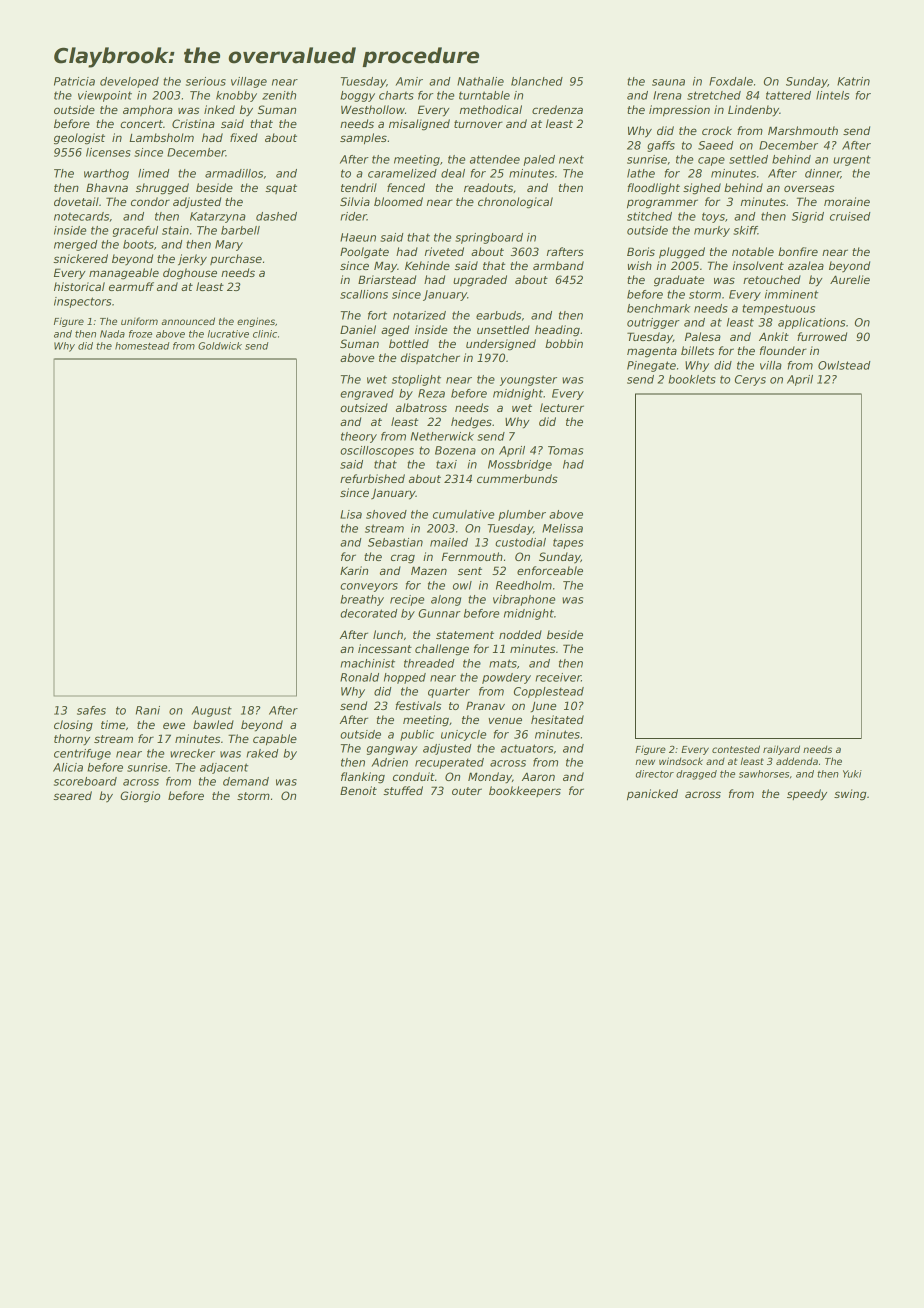 This image has width=924, height=1308. Describe the element at coordinates (807, 795) in the image. I see `speedy` at that location.
